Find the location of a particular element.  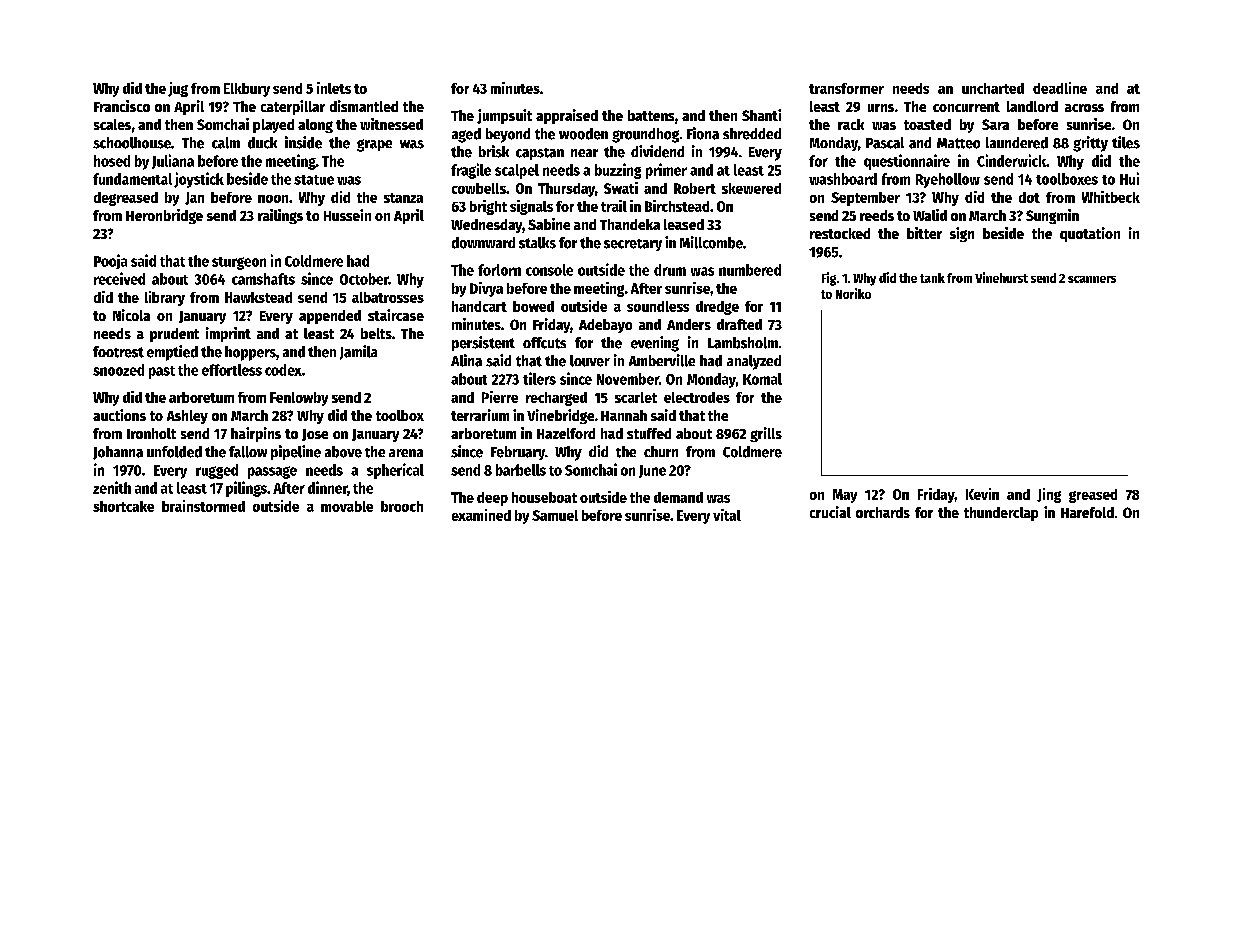

Juliana is located at coordinates (173, 161).
